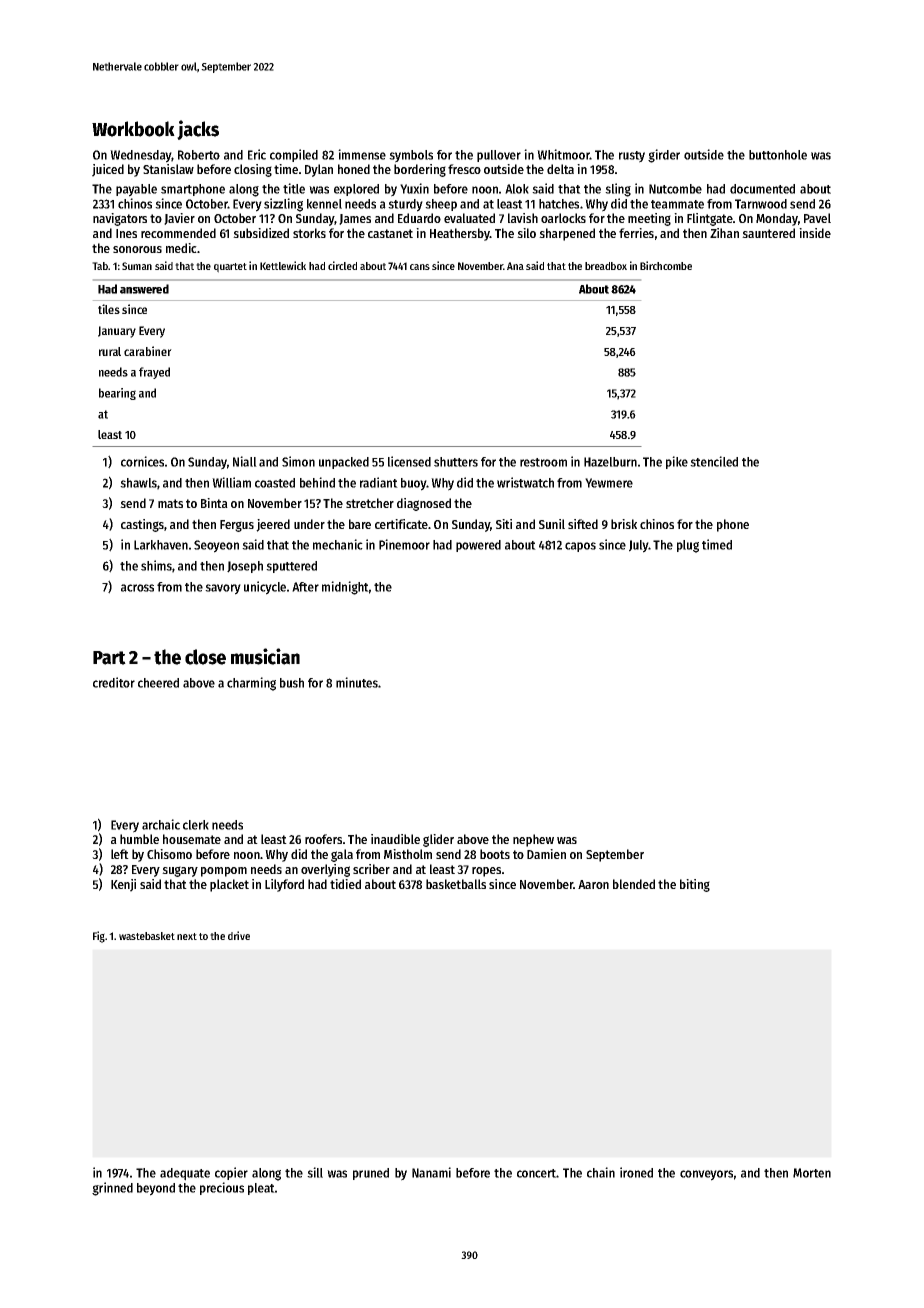  What do you see at coordinates (762, 189) in the page?
I see `documented` at bounding box center [762, 189].
